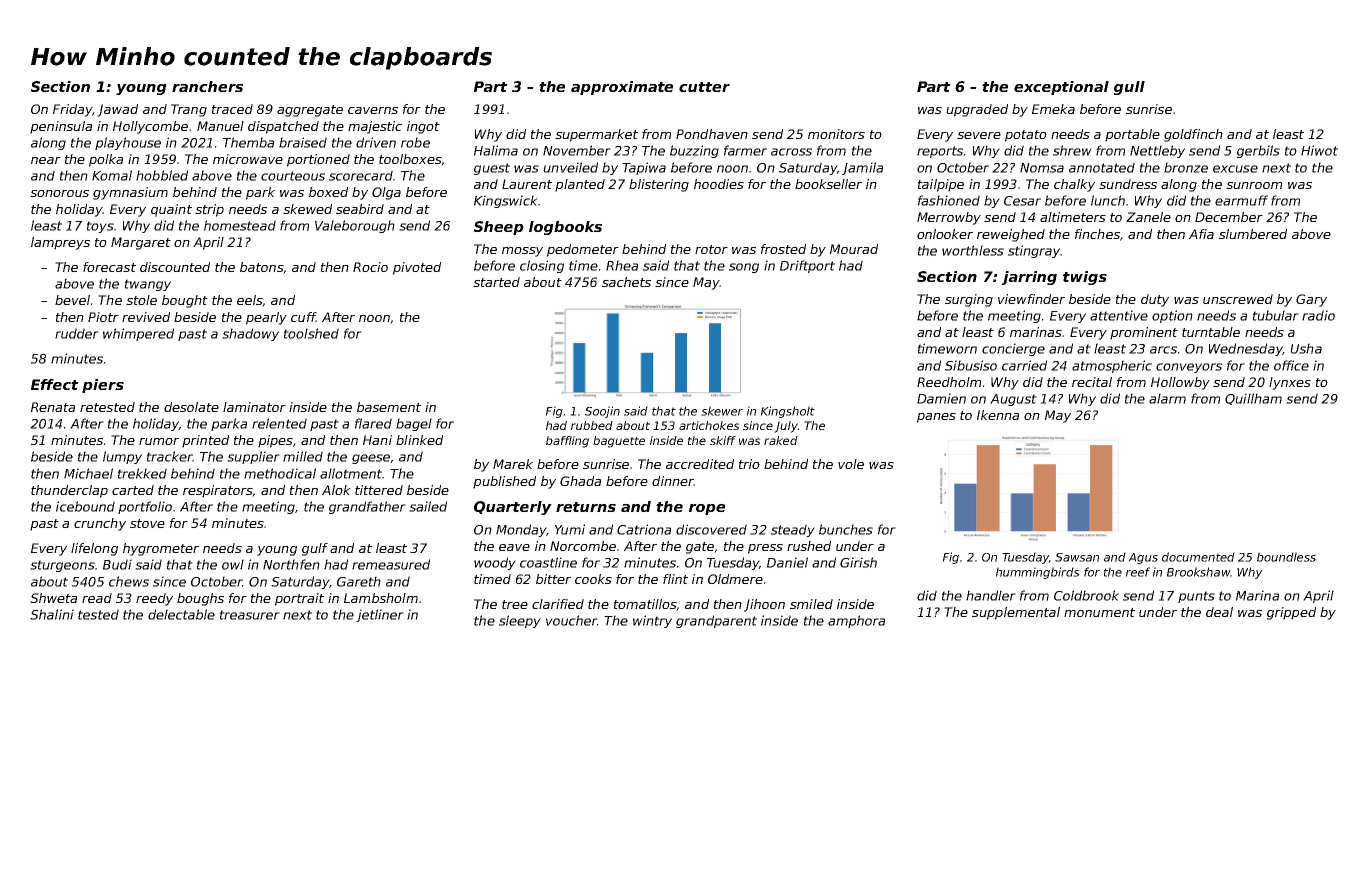 The height and width of the screenshot is (887, 1372). Describe the element at coordinates (788, 412) in the screenshot. I see `Kingsholt` at that location.
